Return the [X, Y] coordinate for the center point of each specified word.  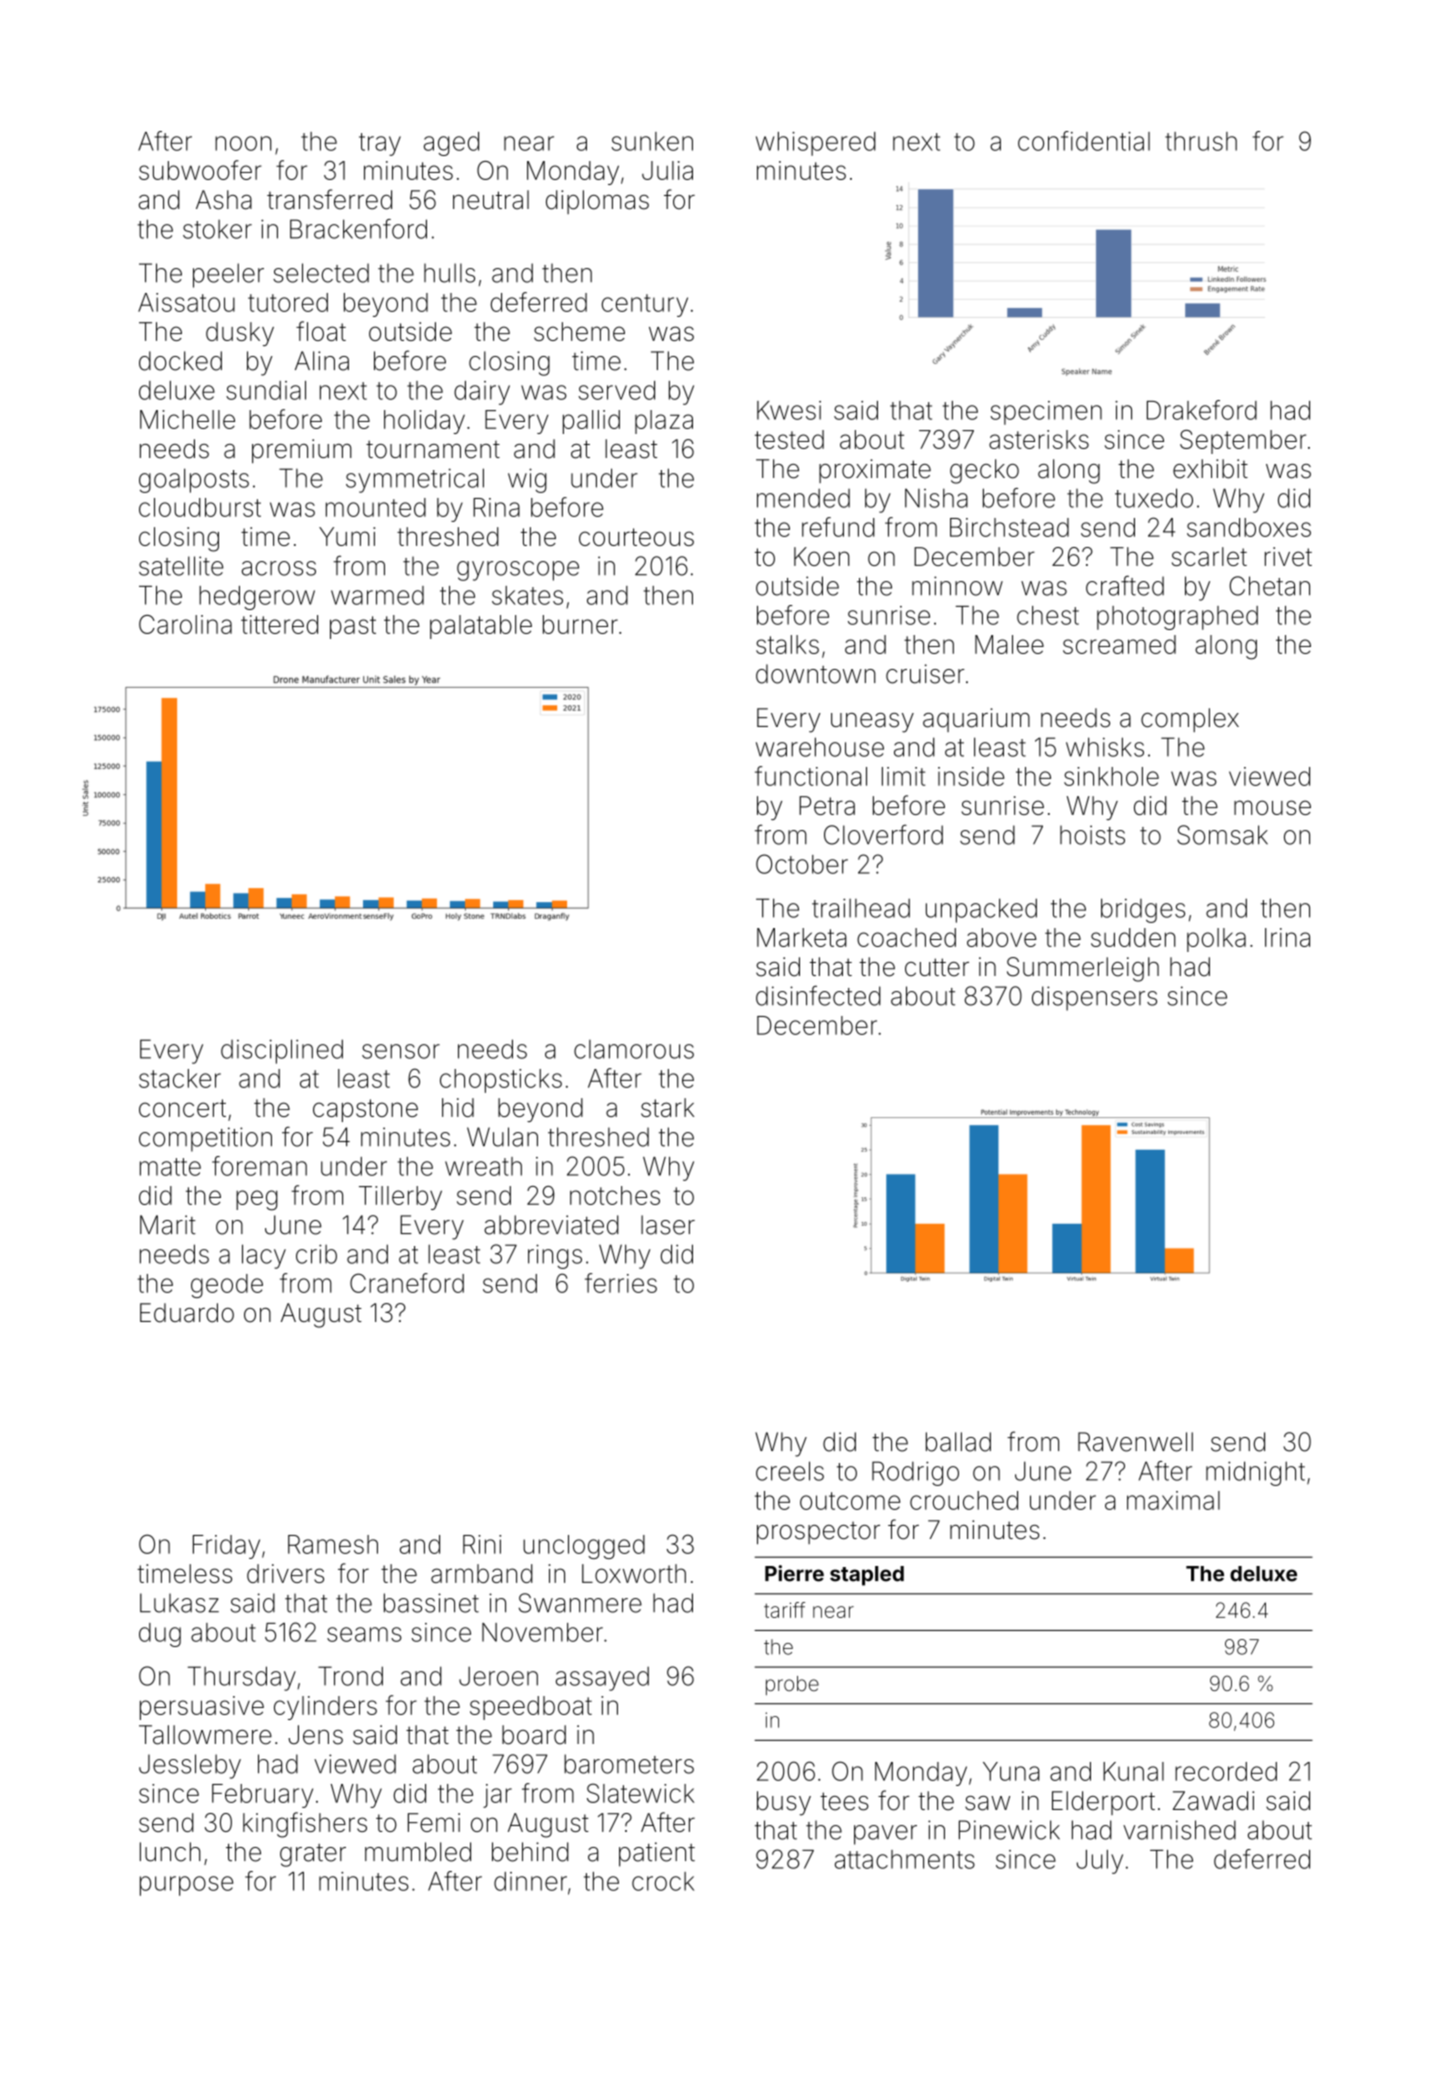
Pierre [794, 1573]
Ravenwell [1135, 1442]
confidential [1084, 141]
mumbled [418, 1852]
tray [380, 144]
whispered [816, 144]
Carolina [185, 624]
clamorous [634, 1049]
